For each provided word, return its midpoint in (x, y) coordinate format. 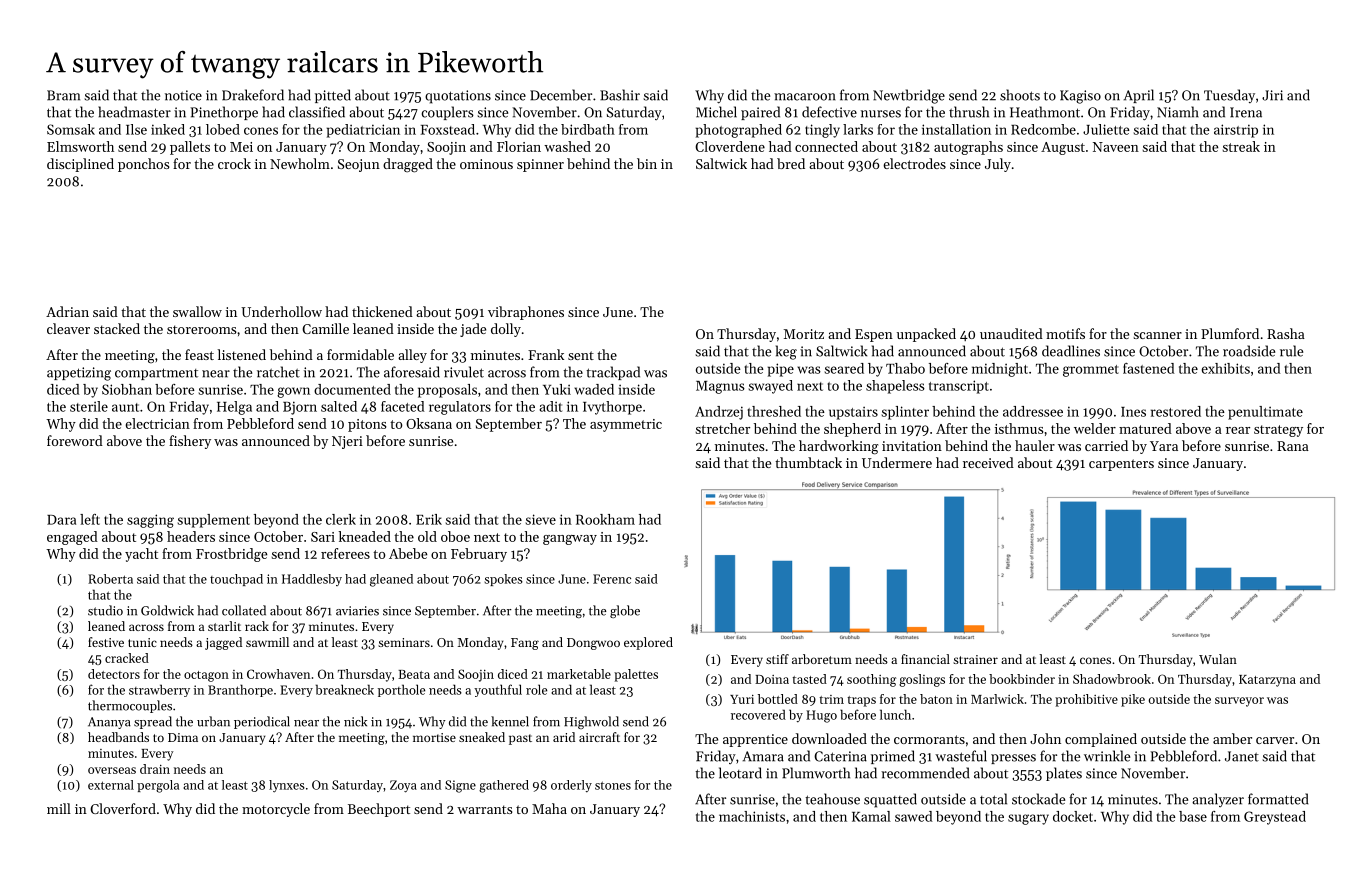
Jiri (1272, 95)
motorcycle (276, 810)
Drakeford (253, 95)
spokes (503, 580)
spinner (540, 165)
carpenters (1121, 465)
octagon (206, 676)
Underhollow (281, 311)
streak (1241, 146)
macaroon (805, 97)
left (90, 519)
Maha (549, 808)
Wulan (1218, 659)
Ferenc (612, 579)
